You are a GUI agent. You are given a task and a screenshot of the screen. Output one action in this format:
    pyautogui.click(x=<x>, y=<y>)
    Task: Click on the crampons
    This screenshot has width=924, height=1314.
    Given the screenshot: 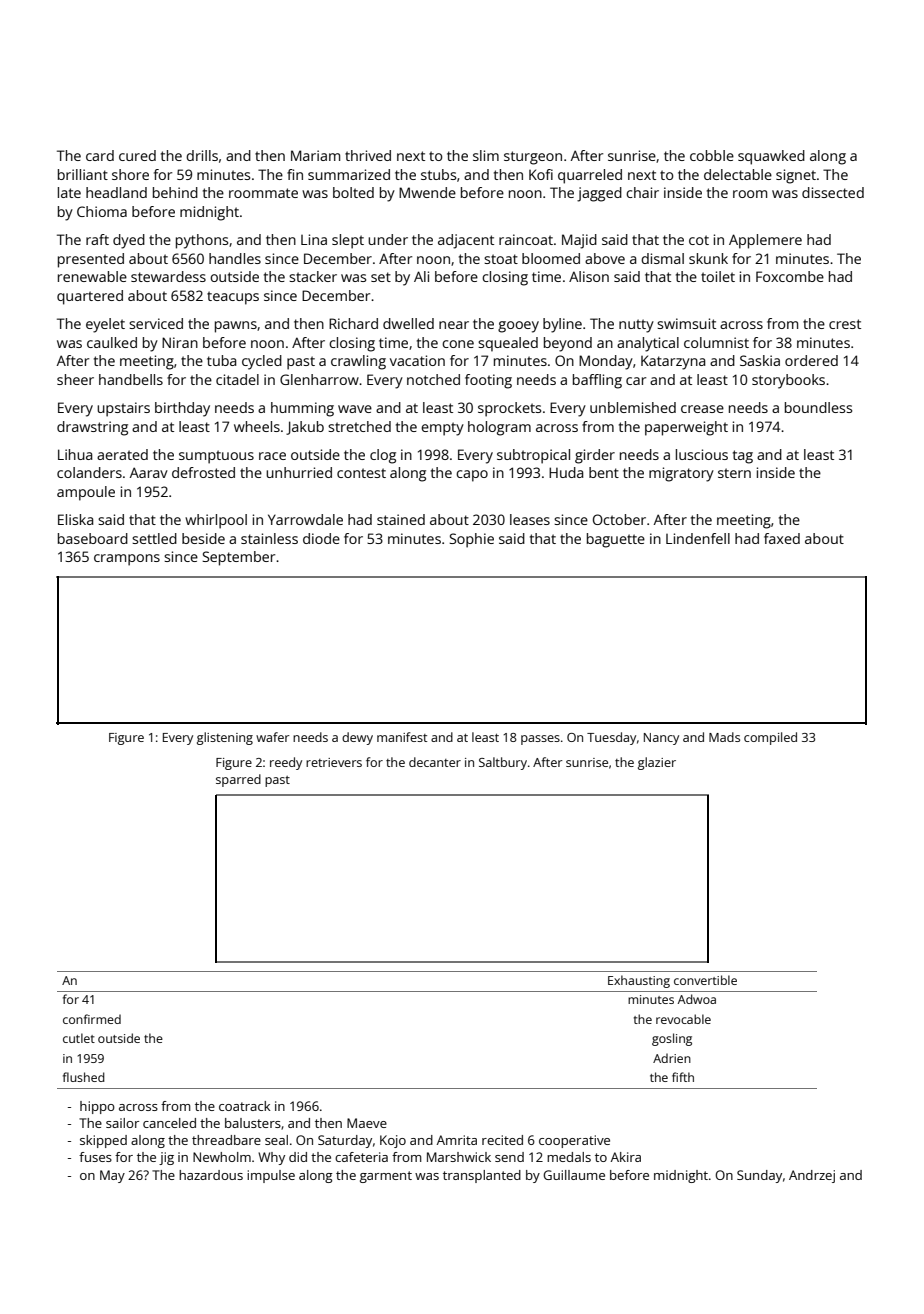 What is the action you would take?
    pyautogui.click(x=127, y=560)
